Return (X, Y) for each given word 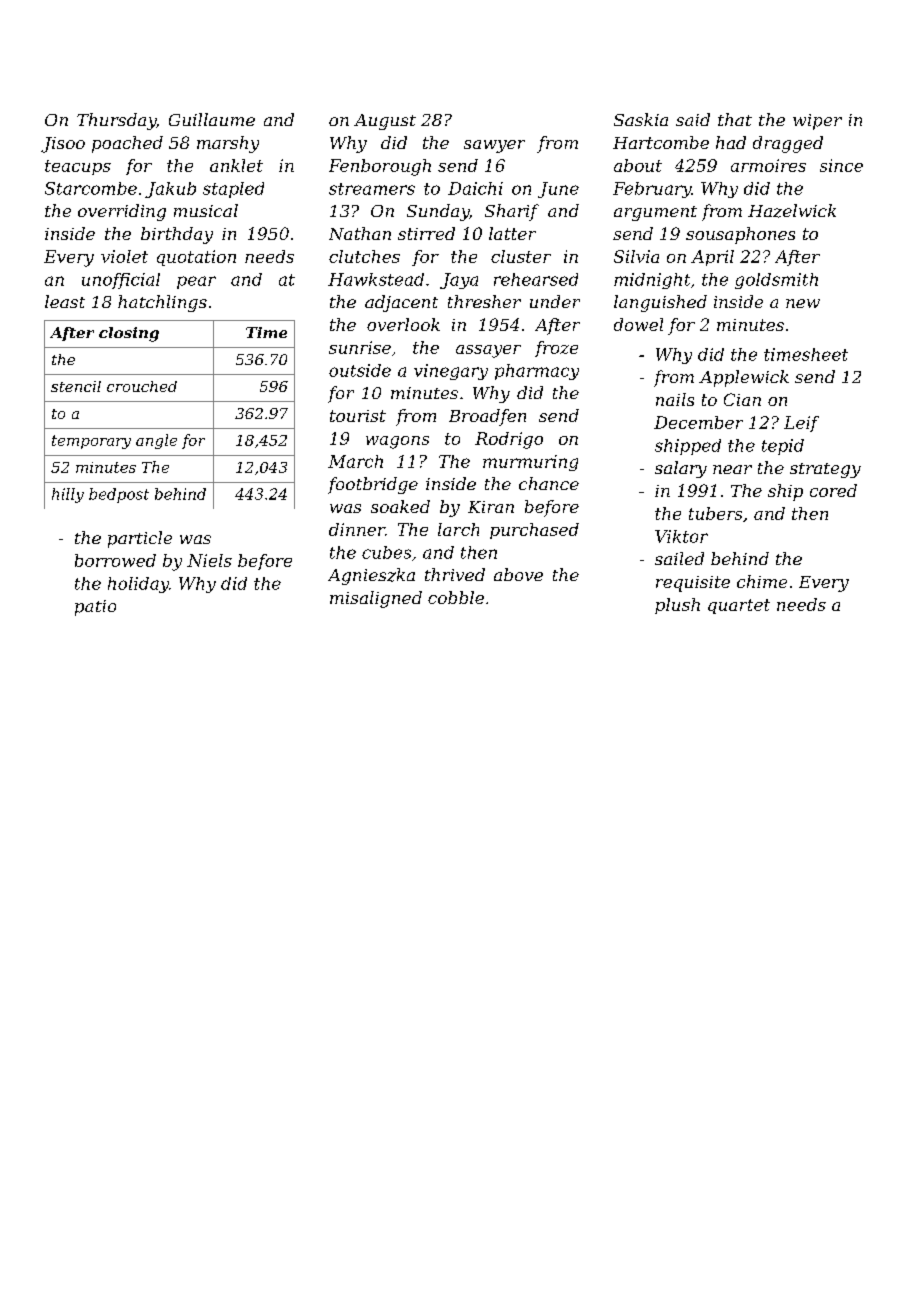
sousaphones (740, 235)
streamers (372, 189)
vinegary (451, 372)
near (732, 469)
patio (95, 608)
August (385, 122)
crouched (142, 386)
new (803, 303)
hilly (68, 495)
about (638, 165)
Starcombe (91, 188)
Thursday (116, 121)
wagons (397, 442)
